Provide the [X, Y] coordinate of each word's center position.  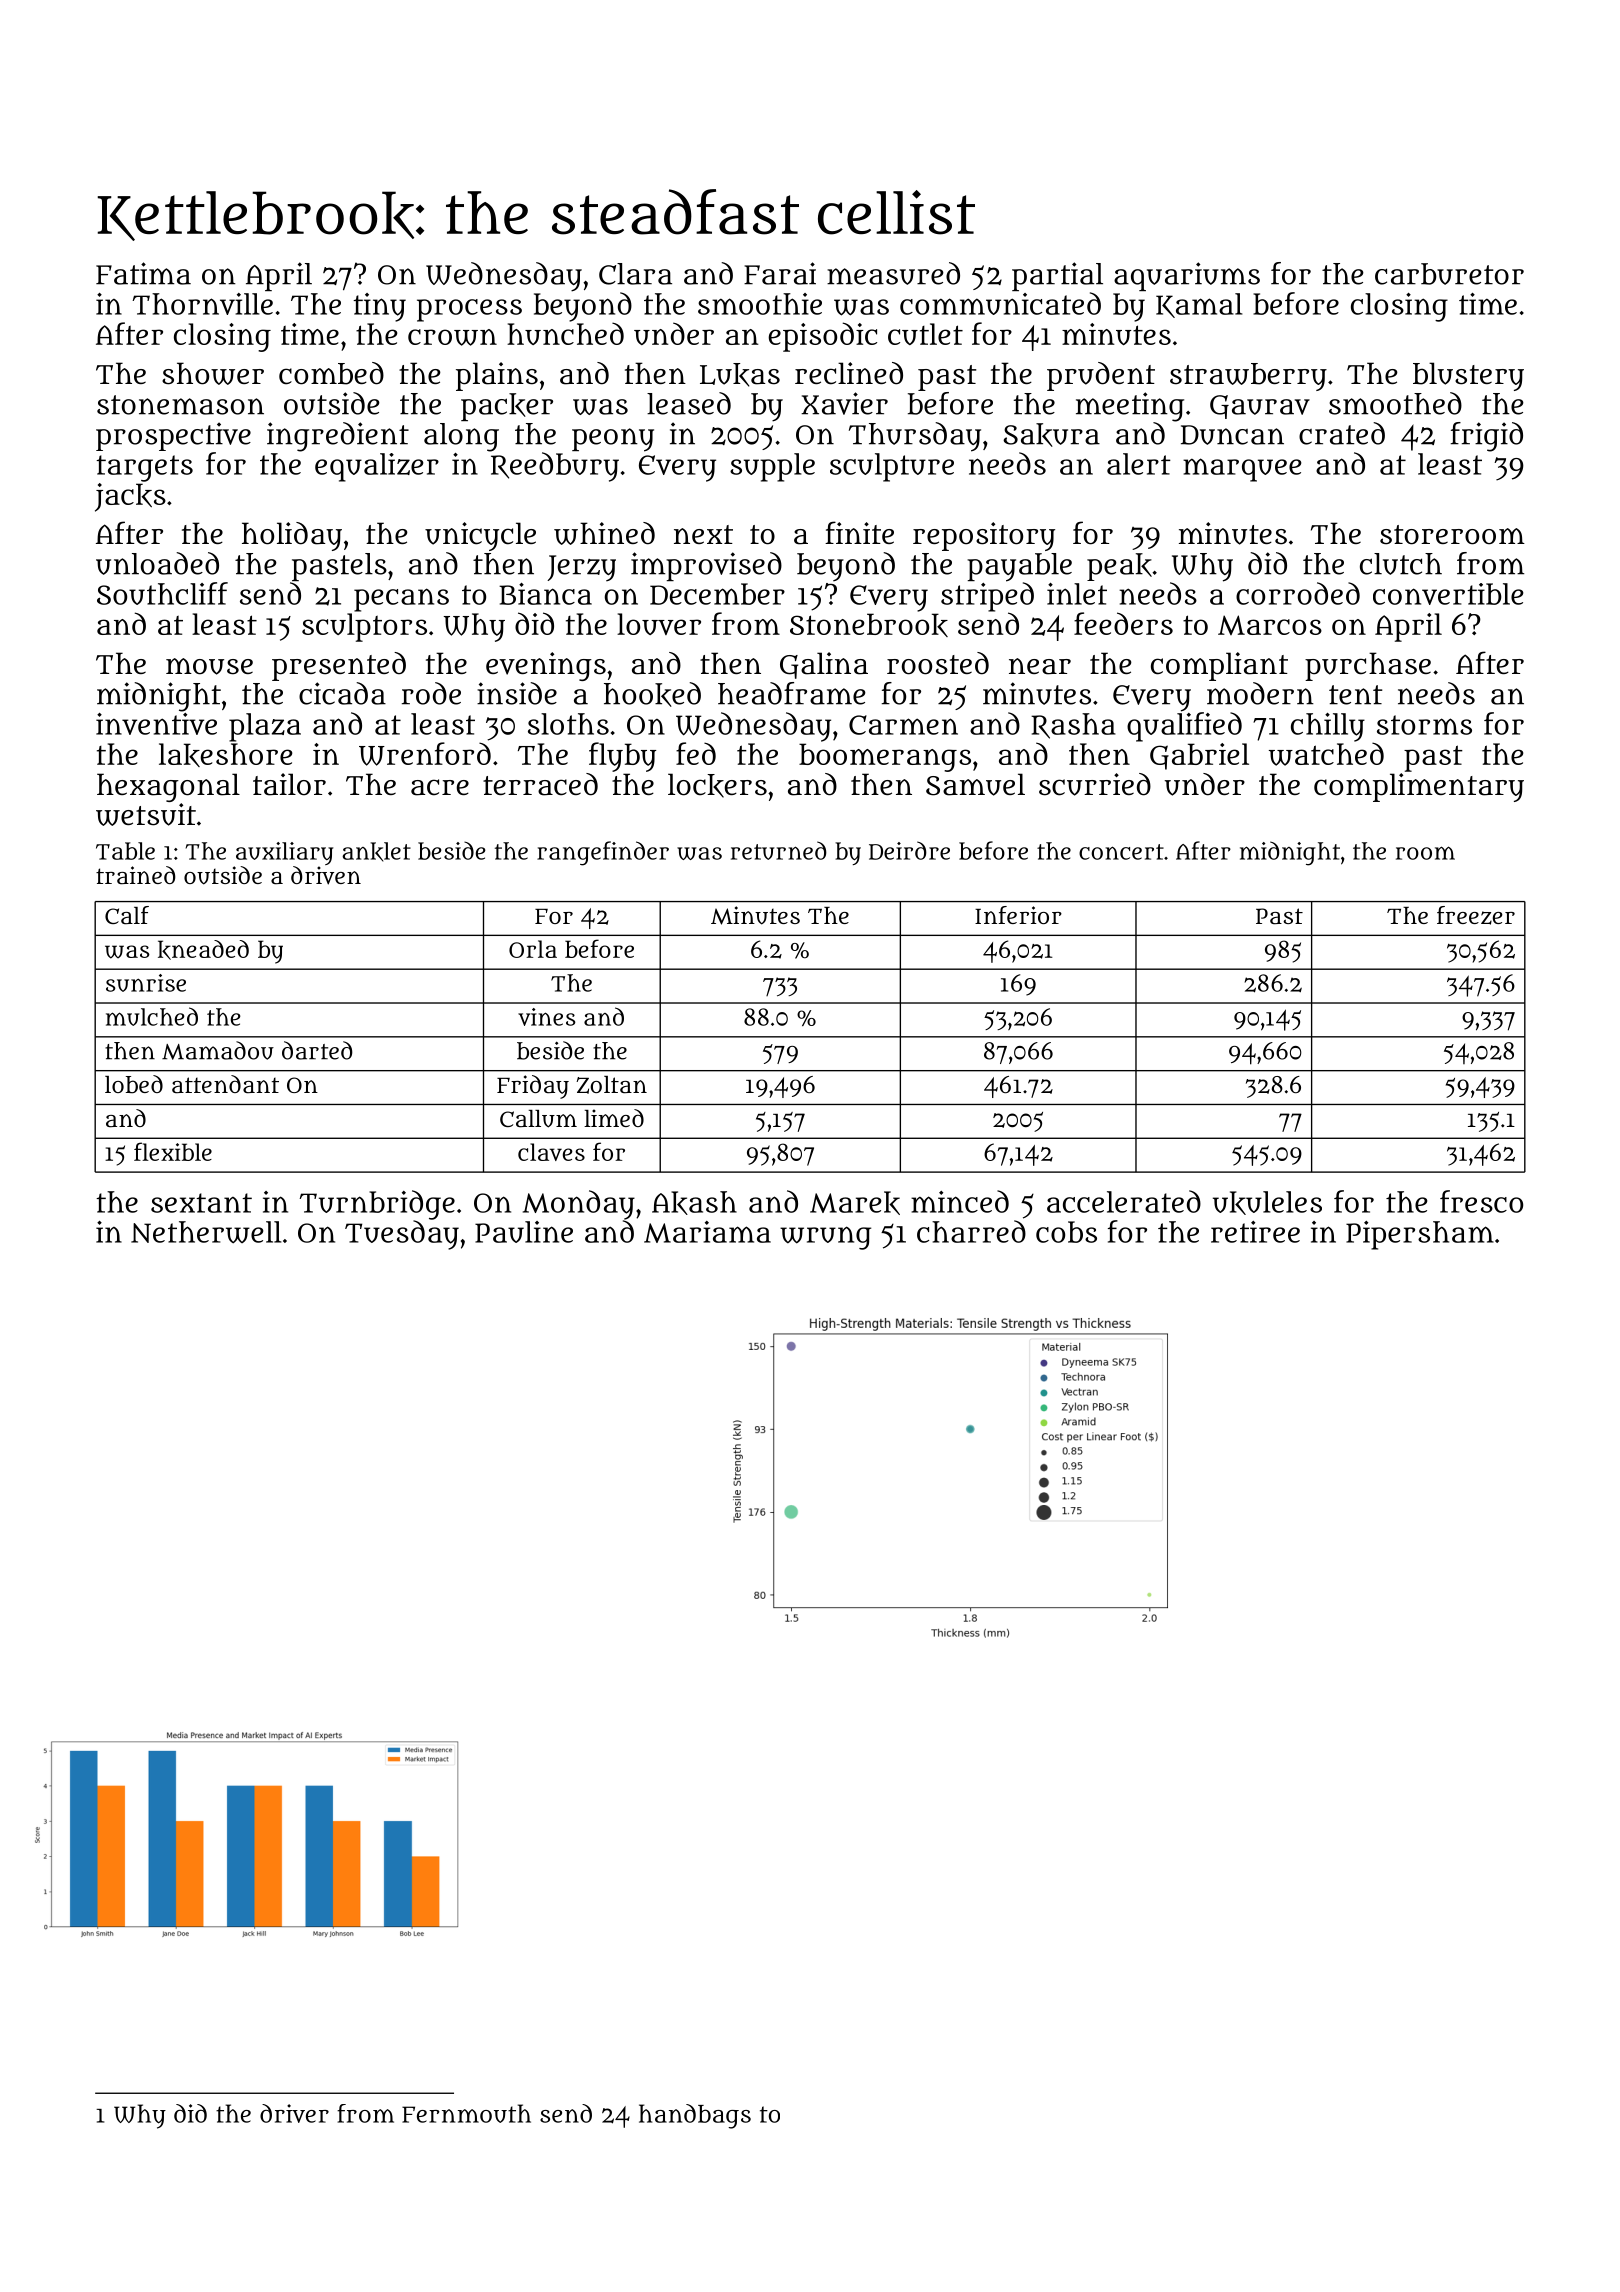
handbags [695, 2116]
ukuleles [1267, 1203]
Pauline [524, 1232]
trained [135, 875]
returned [779, 850]
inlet [1077, 594]
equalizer [377, 467]
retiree [1255, 1232]
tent [1355, 695]
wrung [825, 1238]
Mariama [707, 1232]
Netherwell [206, 1232]
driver [294, 2113]
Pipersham [1420, 1235]
